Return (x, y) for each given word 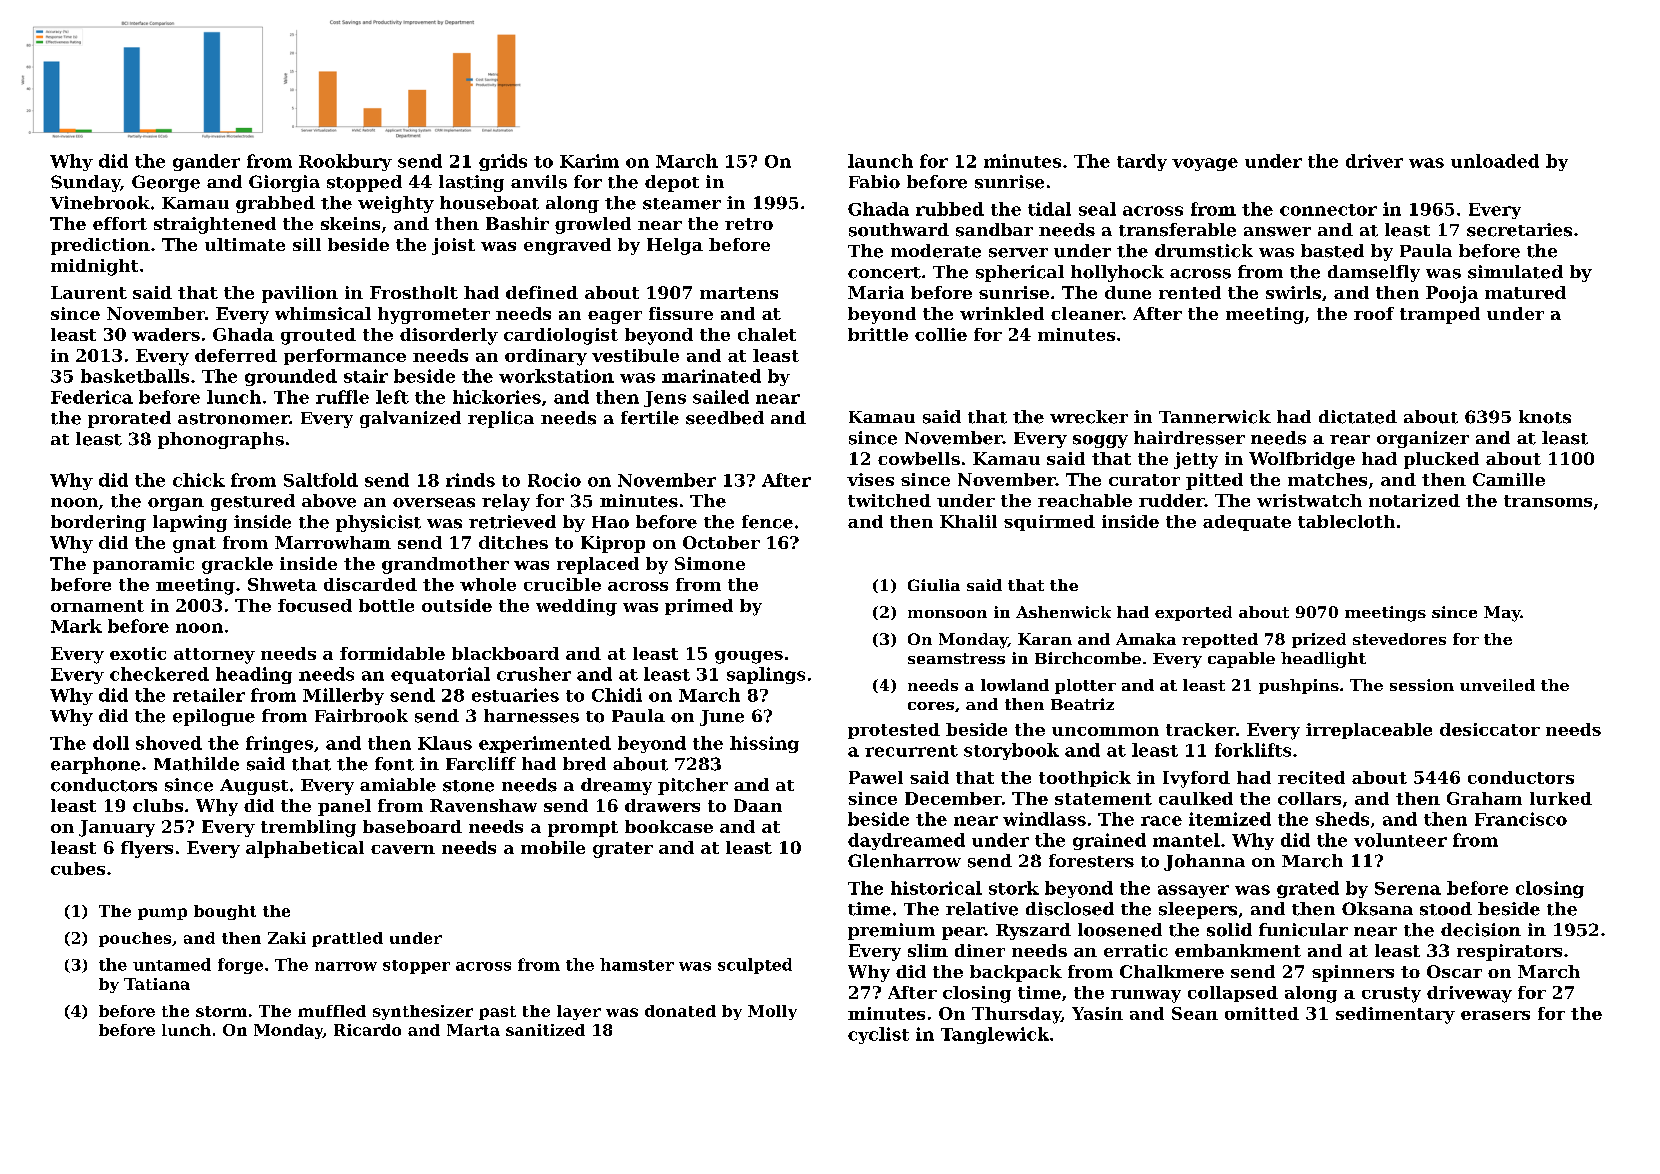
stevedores (1399, 639)
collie (941, 334)
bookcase (669, 826)
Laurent (89, 292)
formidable (392, 653)
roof (1374, 313)
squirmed (1049, 523)
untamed (172, 964)
